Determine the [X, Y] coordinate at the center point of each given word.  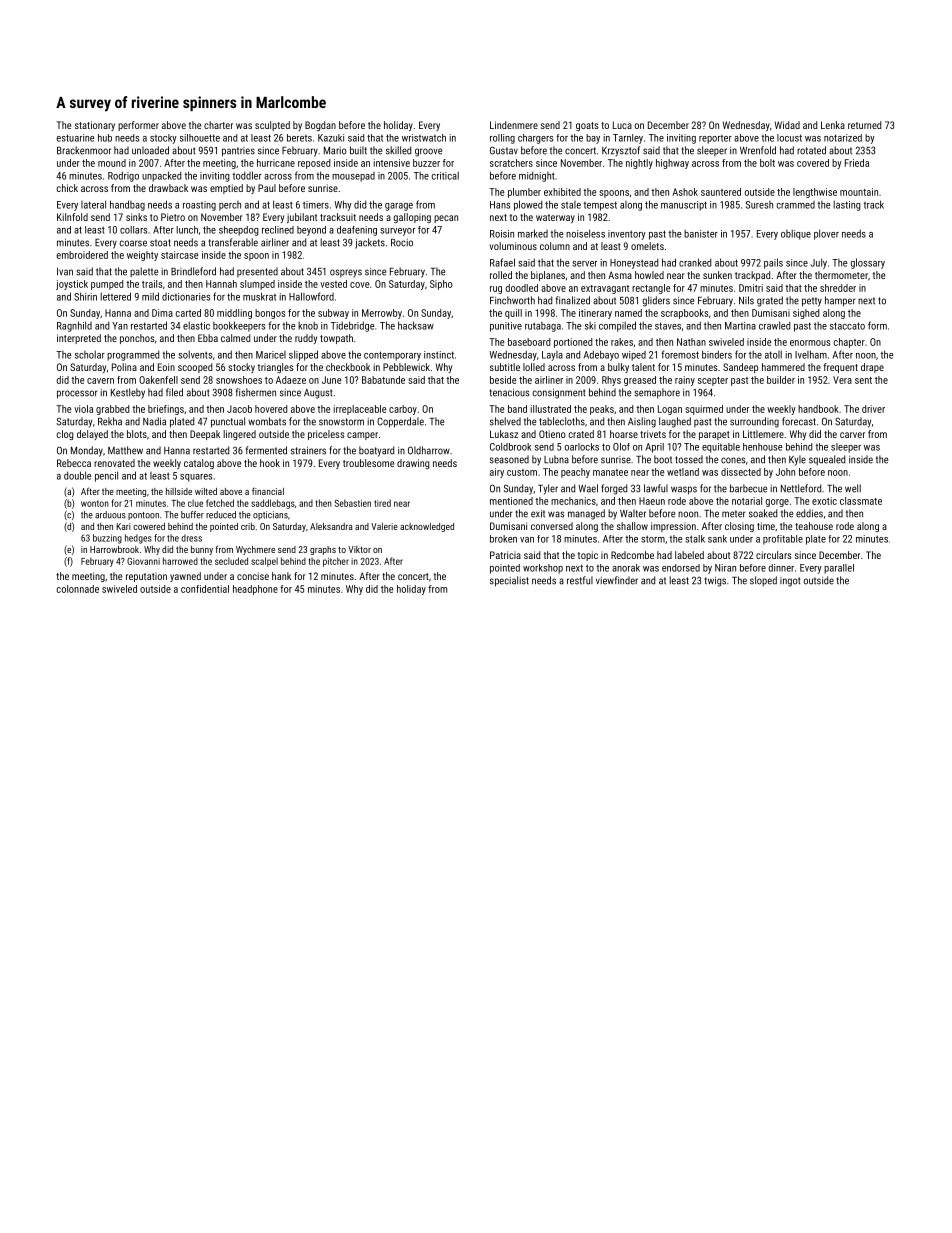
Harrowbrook [114, 549]
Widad [787, 125]
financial [268, 491]
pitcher [336, 562]
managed [586, 514]
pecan [446, 219]
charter [218, 125]
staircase [179, 255]
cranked [695, 262]
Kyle [797, 460]
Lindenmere [514, 125]
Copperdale [400, 422]
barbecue [748, 488]
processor [77, 394]
